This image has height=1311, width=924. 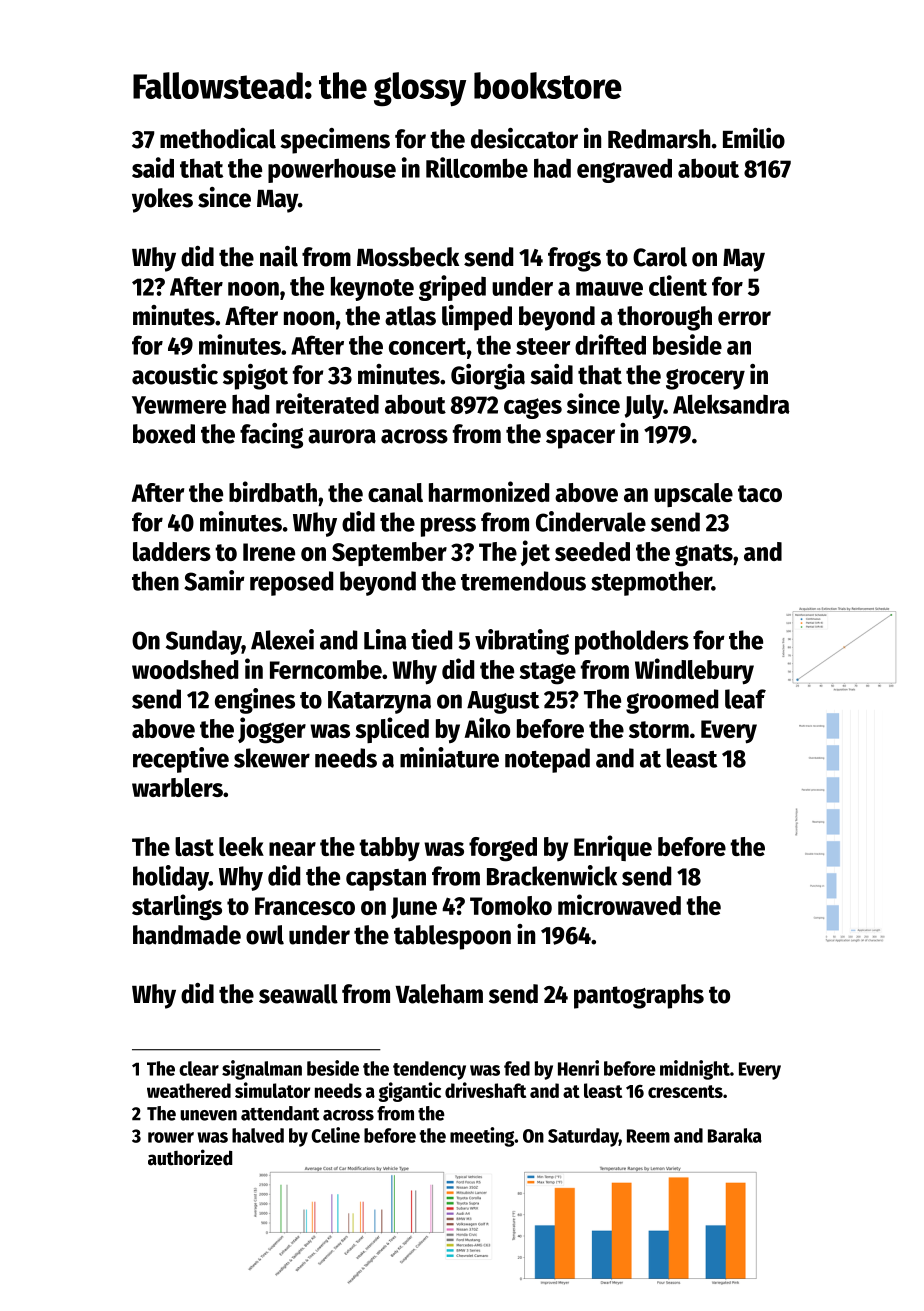 I want to click on taco, so click(x=760, y=493).
